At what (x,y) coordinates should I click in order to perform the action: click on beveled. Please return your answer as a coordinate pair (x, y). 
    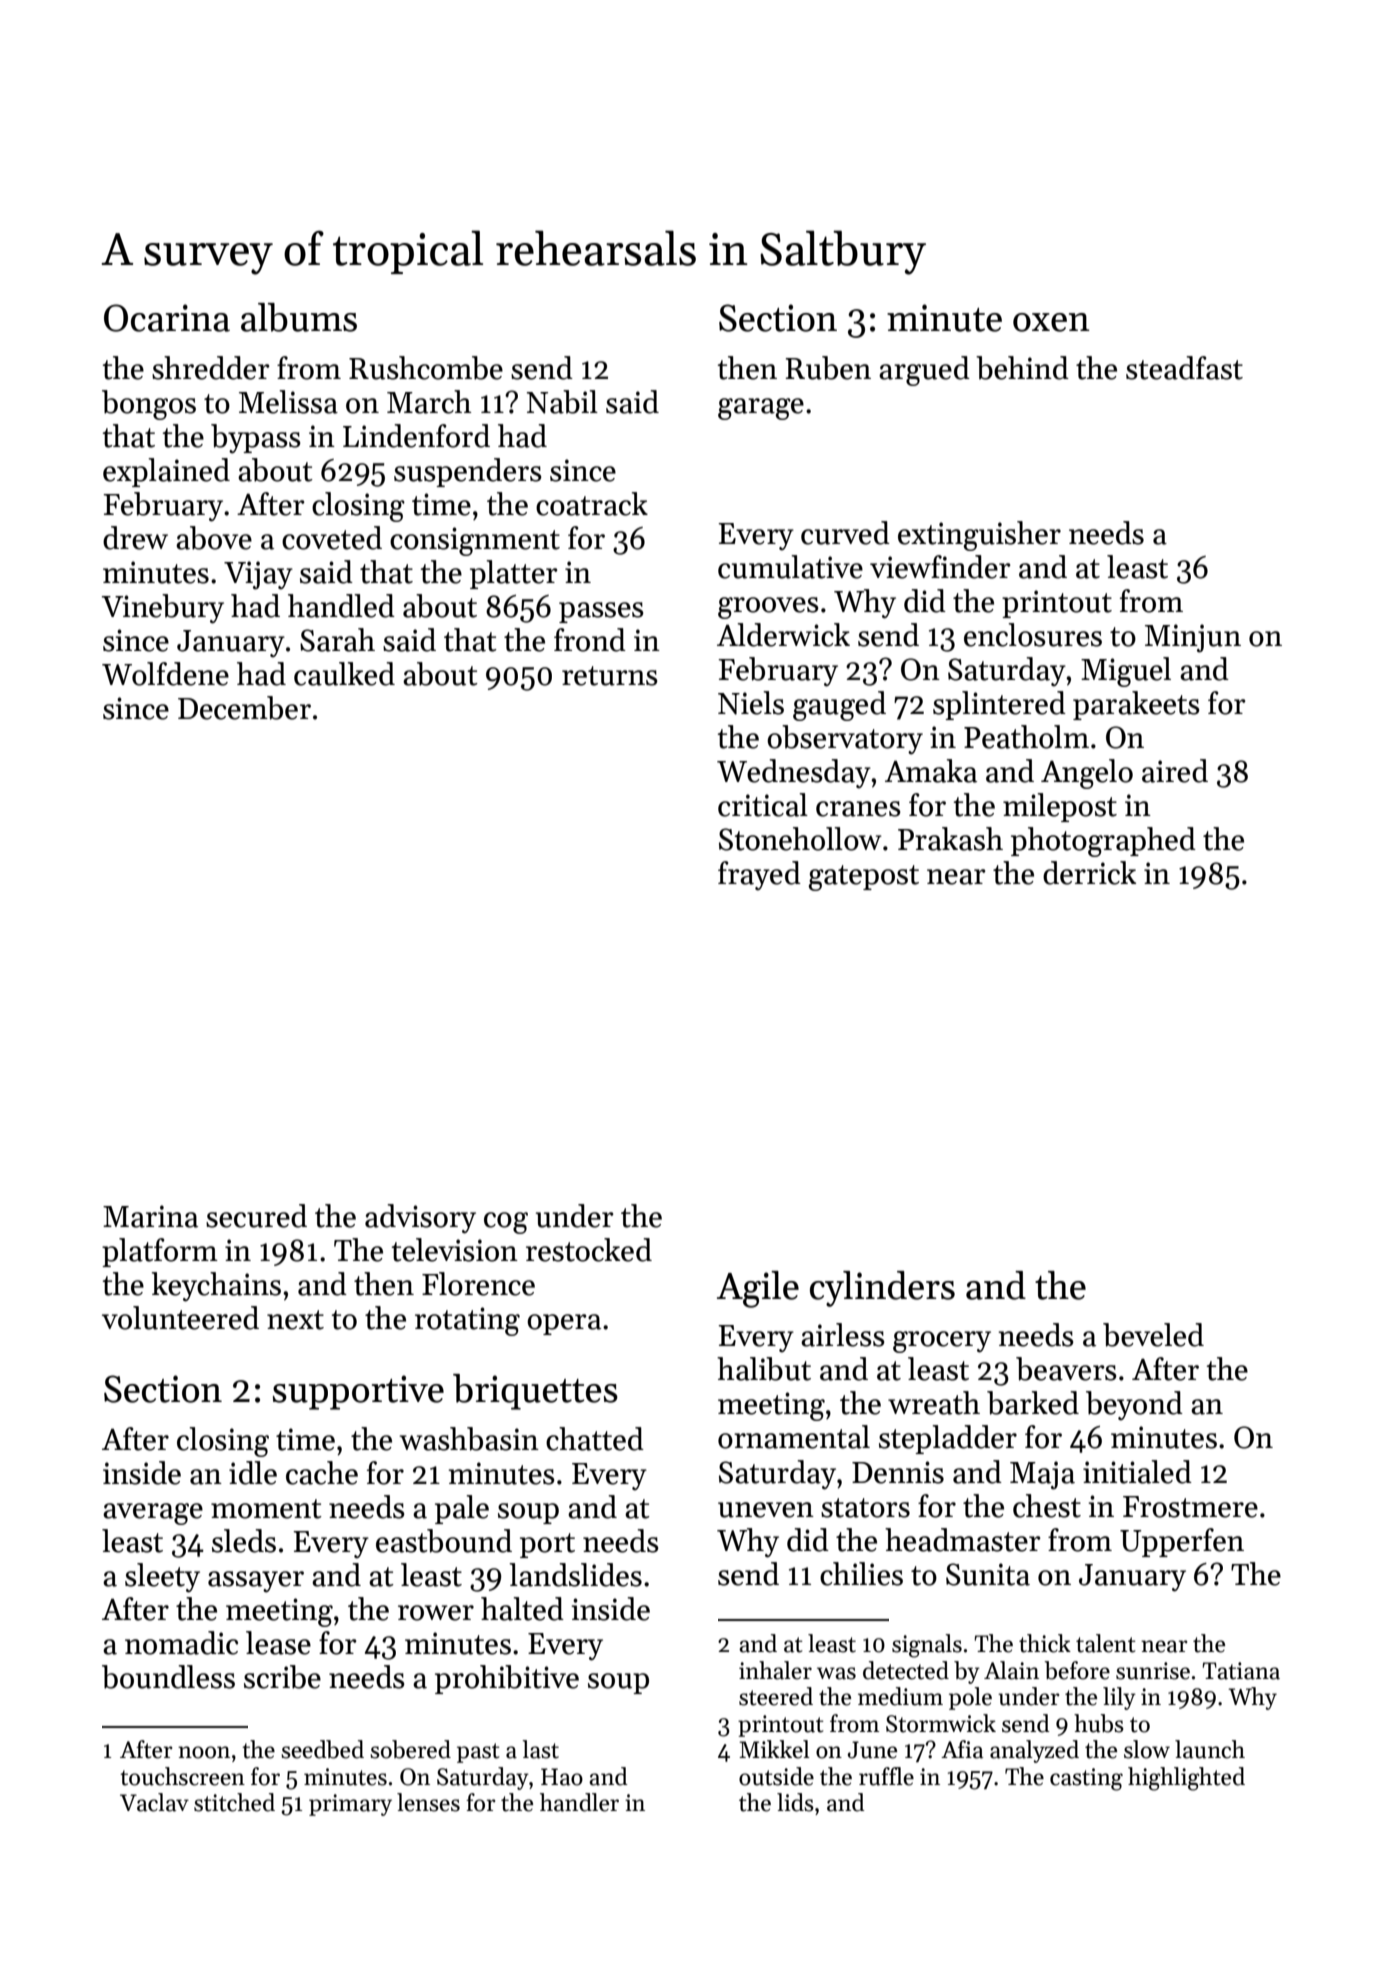
    Looking at the image, I should click on (1153, 1335).
